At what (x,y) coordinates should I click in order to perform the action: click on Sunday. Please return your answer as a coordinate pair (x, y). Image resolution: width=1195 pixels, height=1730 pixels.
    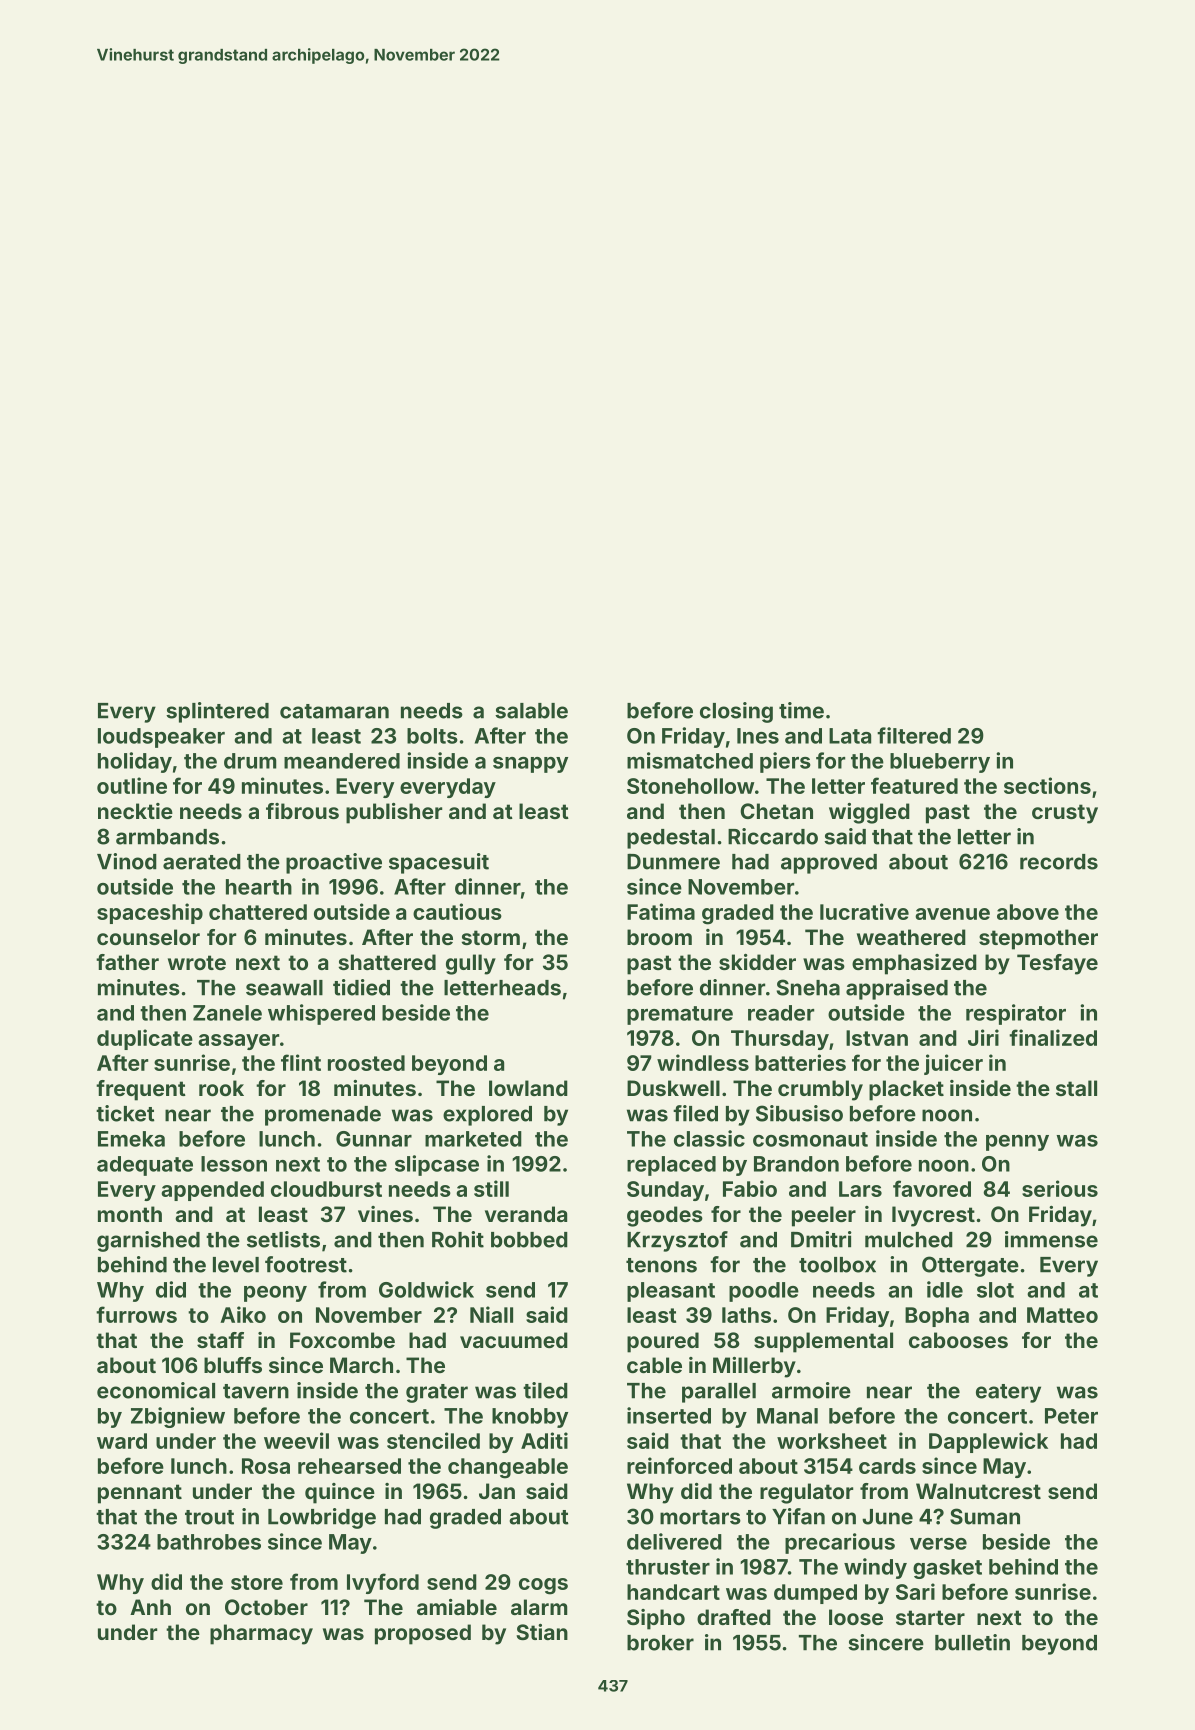
    Looking at the image, I should click on (665, 1191).
